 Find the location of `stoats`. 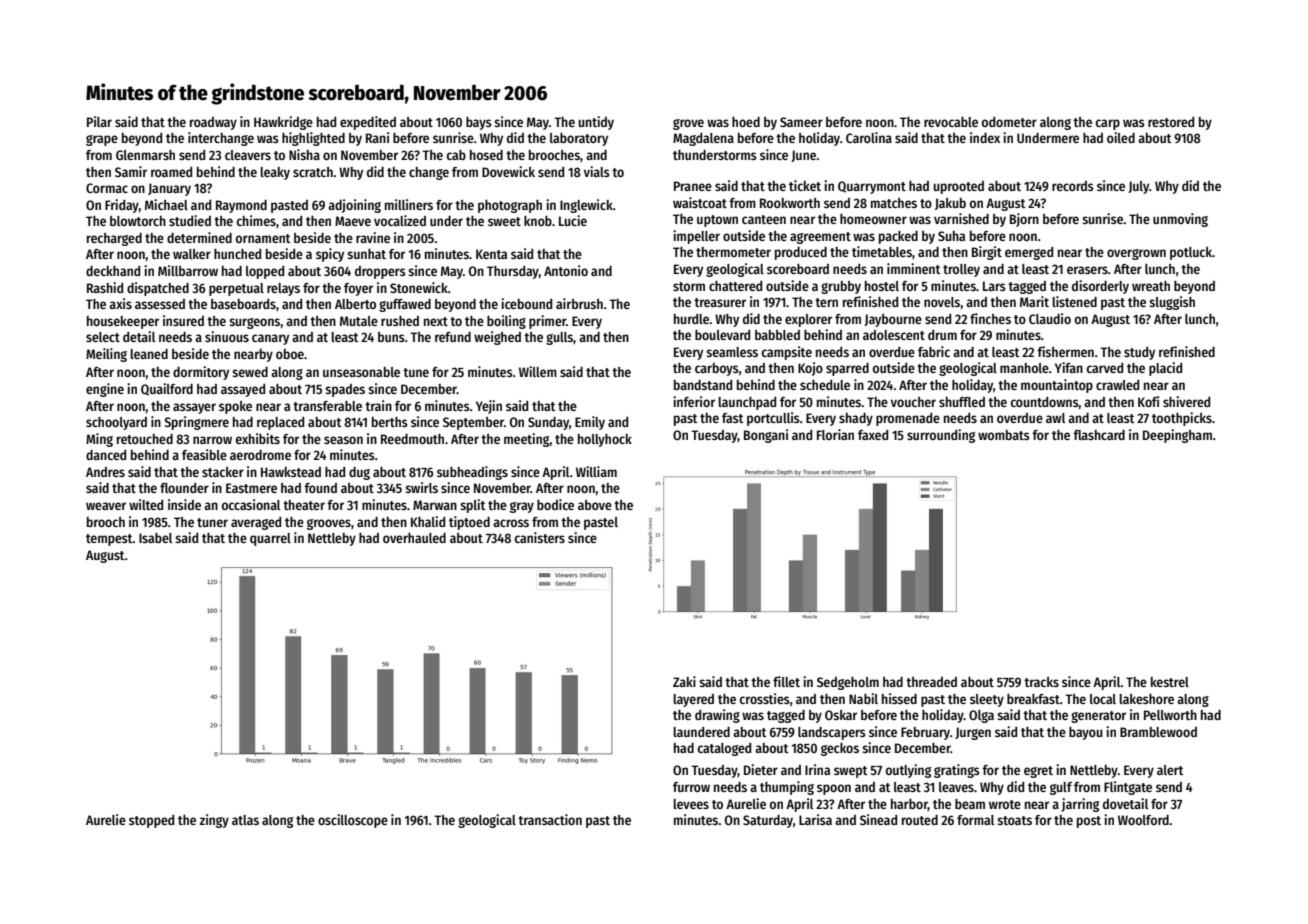

stoats is located at coordinates (1015, 820).
